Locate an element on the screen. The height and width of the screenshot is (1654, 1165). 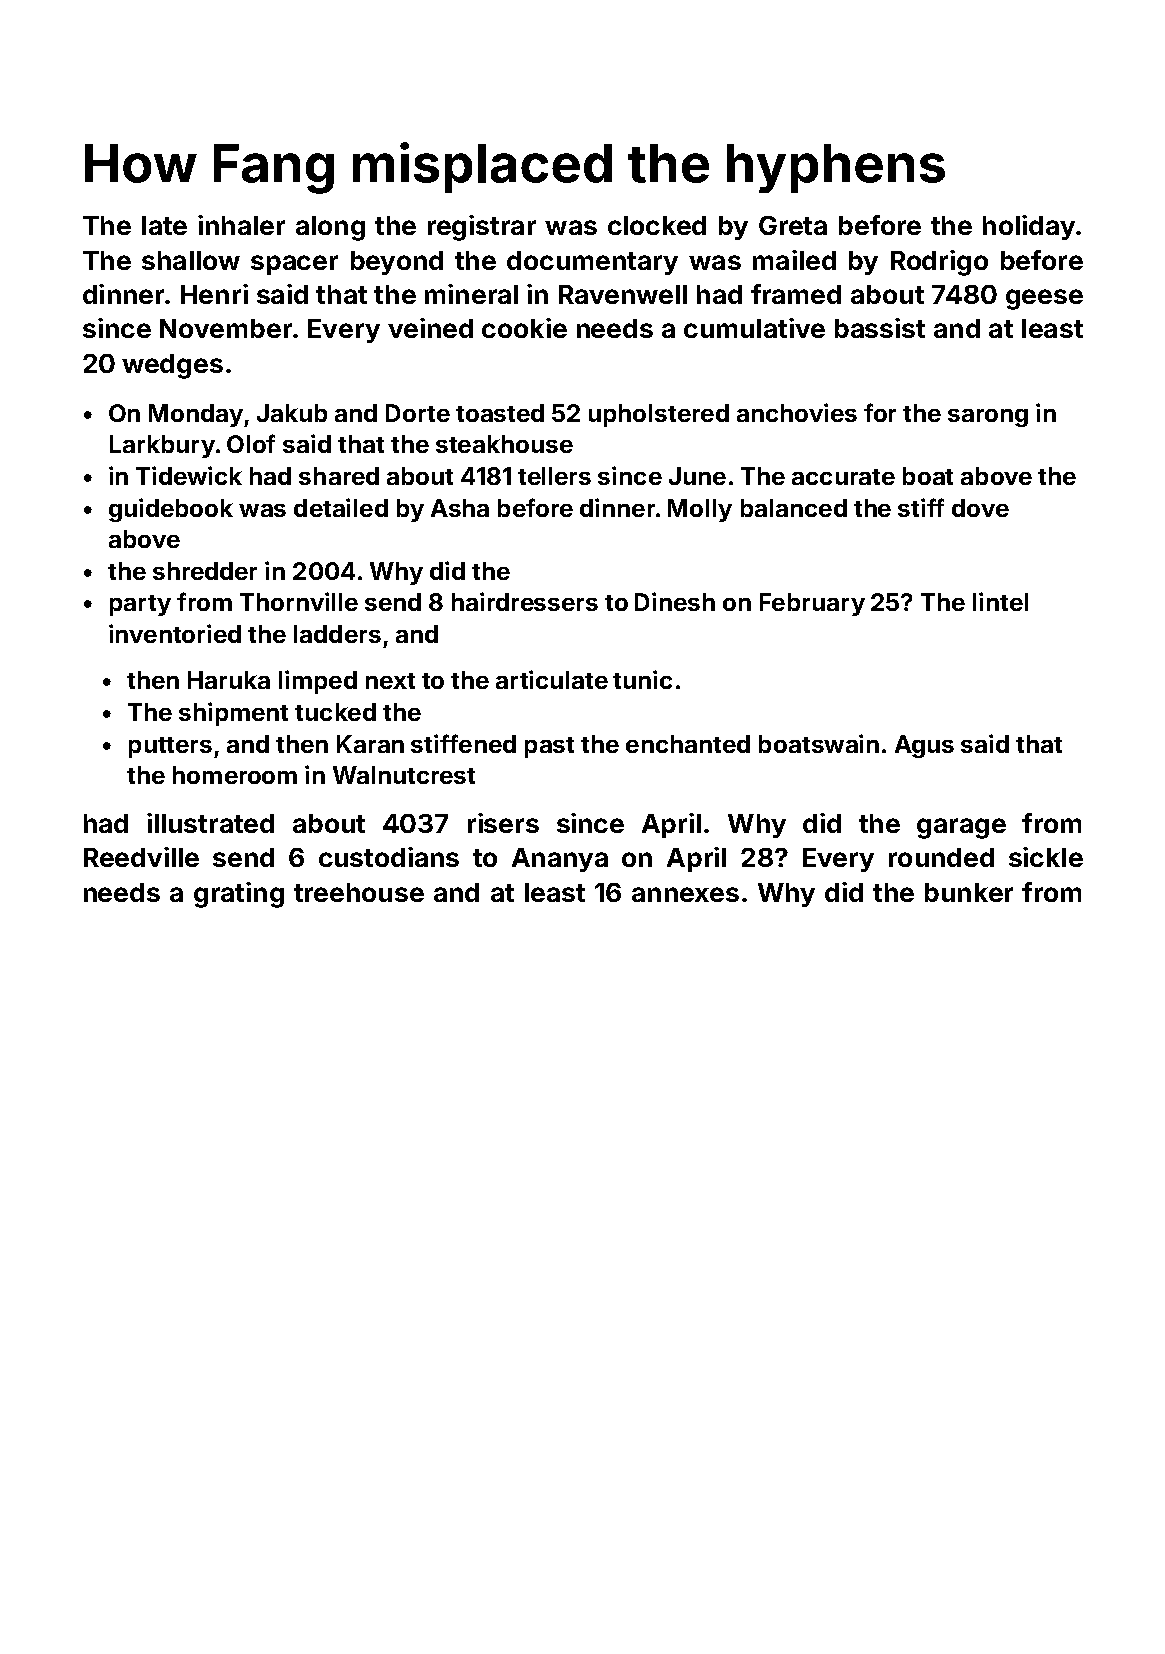
Dinesh is located at coordinates (675, 601).
